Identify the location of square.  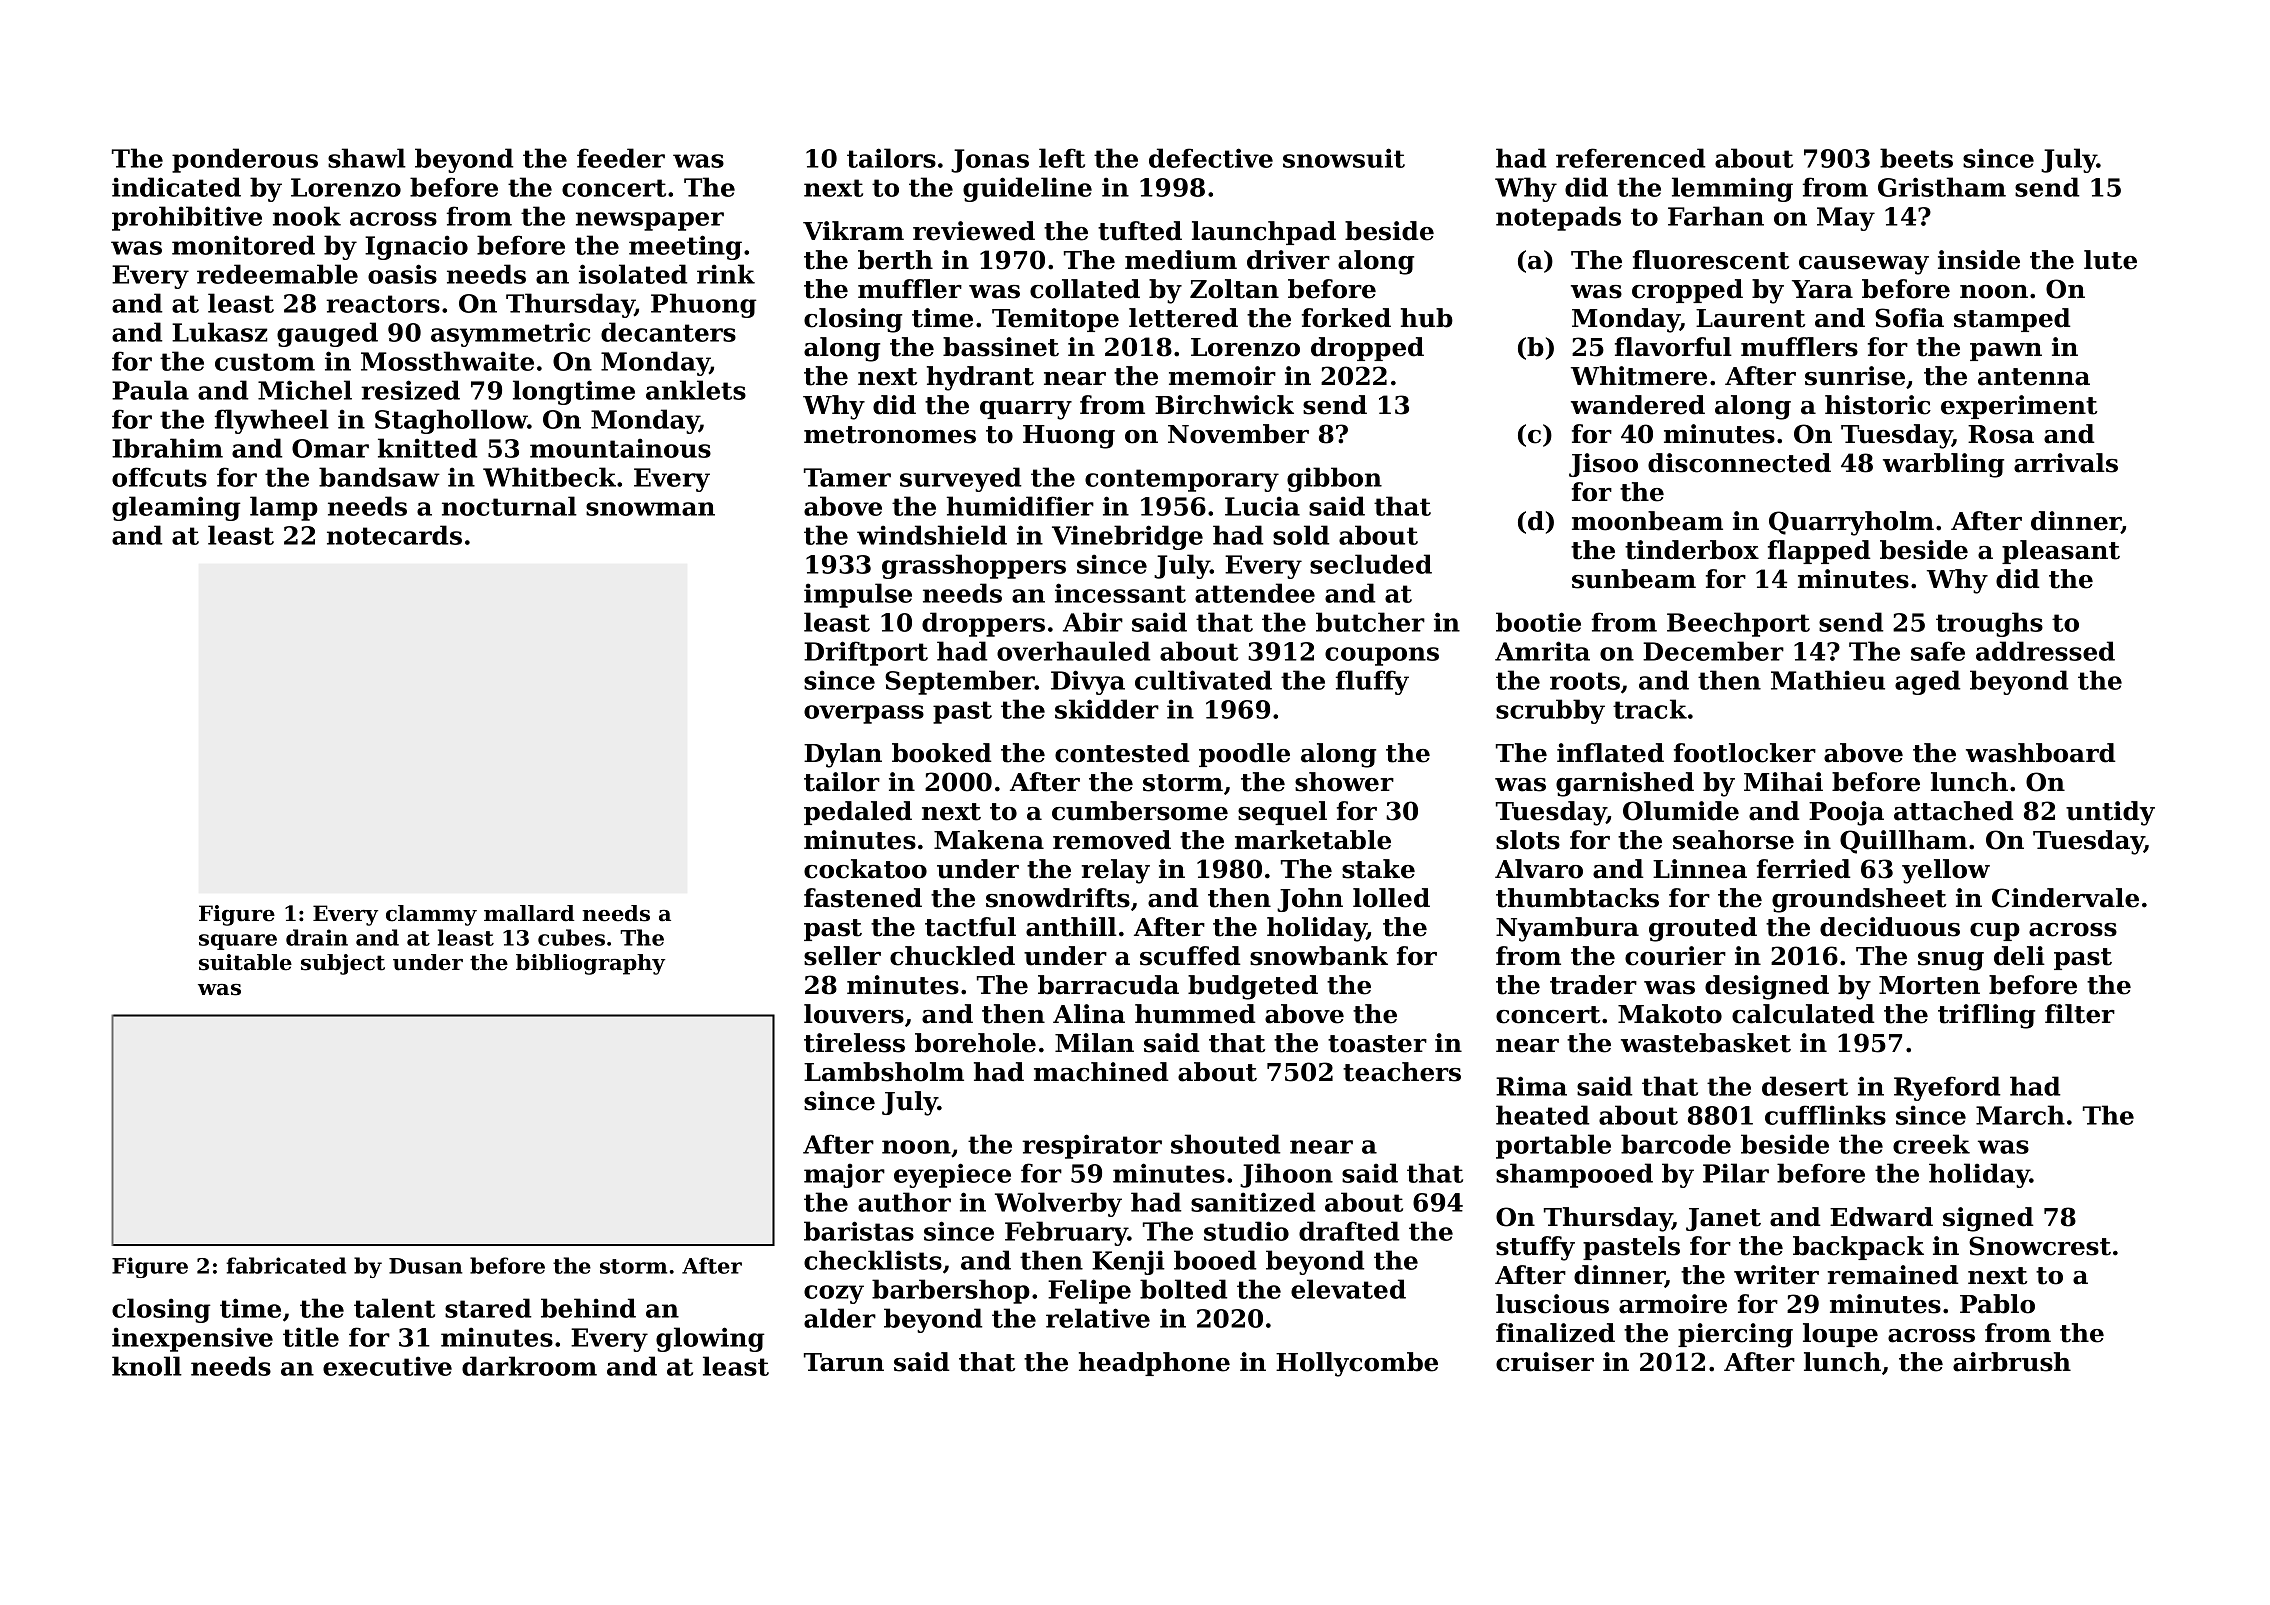
(238, 942).
